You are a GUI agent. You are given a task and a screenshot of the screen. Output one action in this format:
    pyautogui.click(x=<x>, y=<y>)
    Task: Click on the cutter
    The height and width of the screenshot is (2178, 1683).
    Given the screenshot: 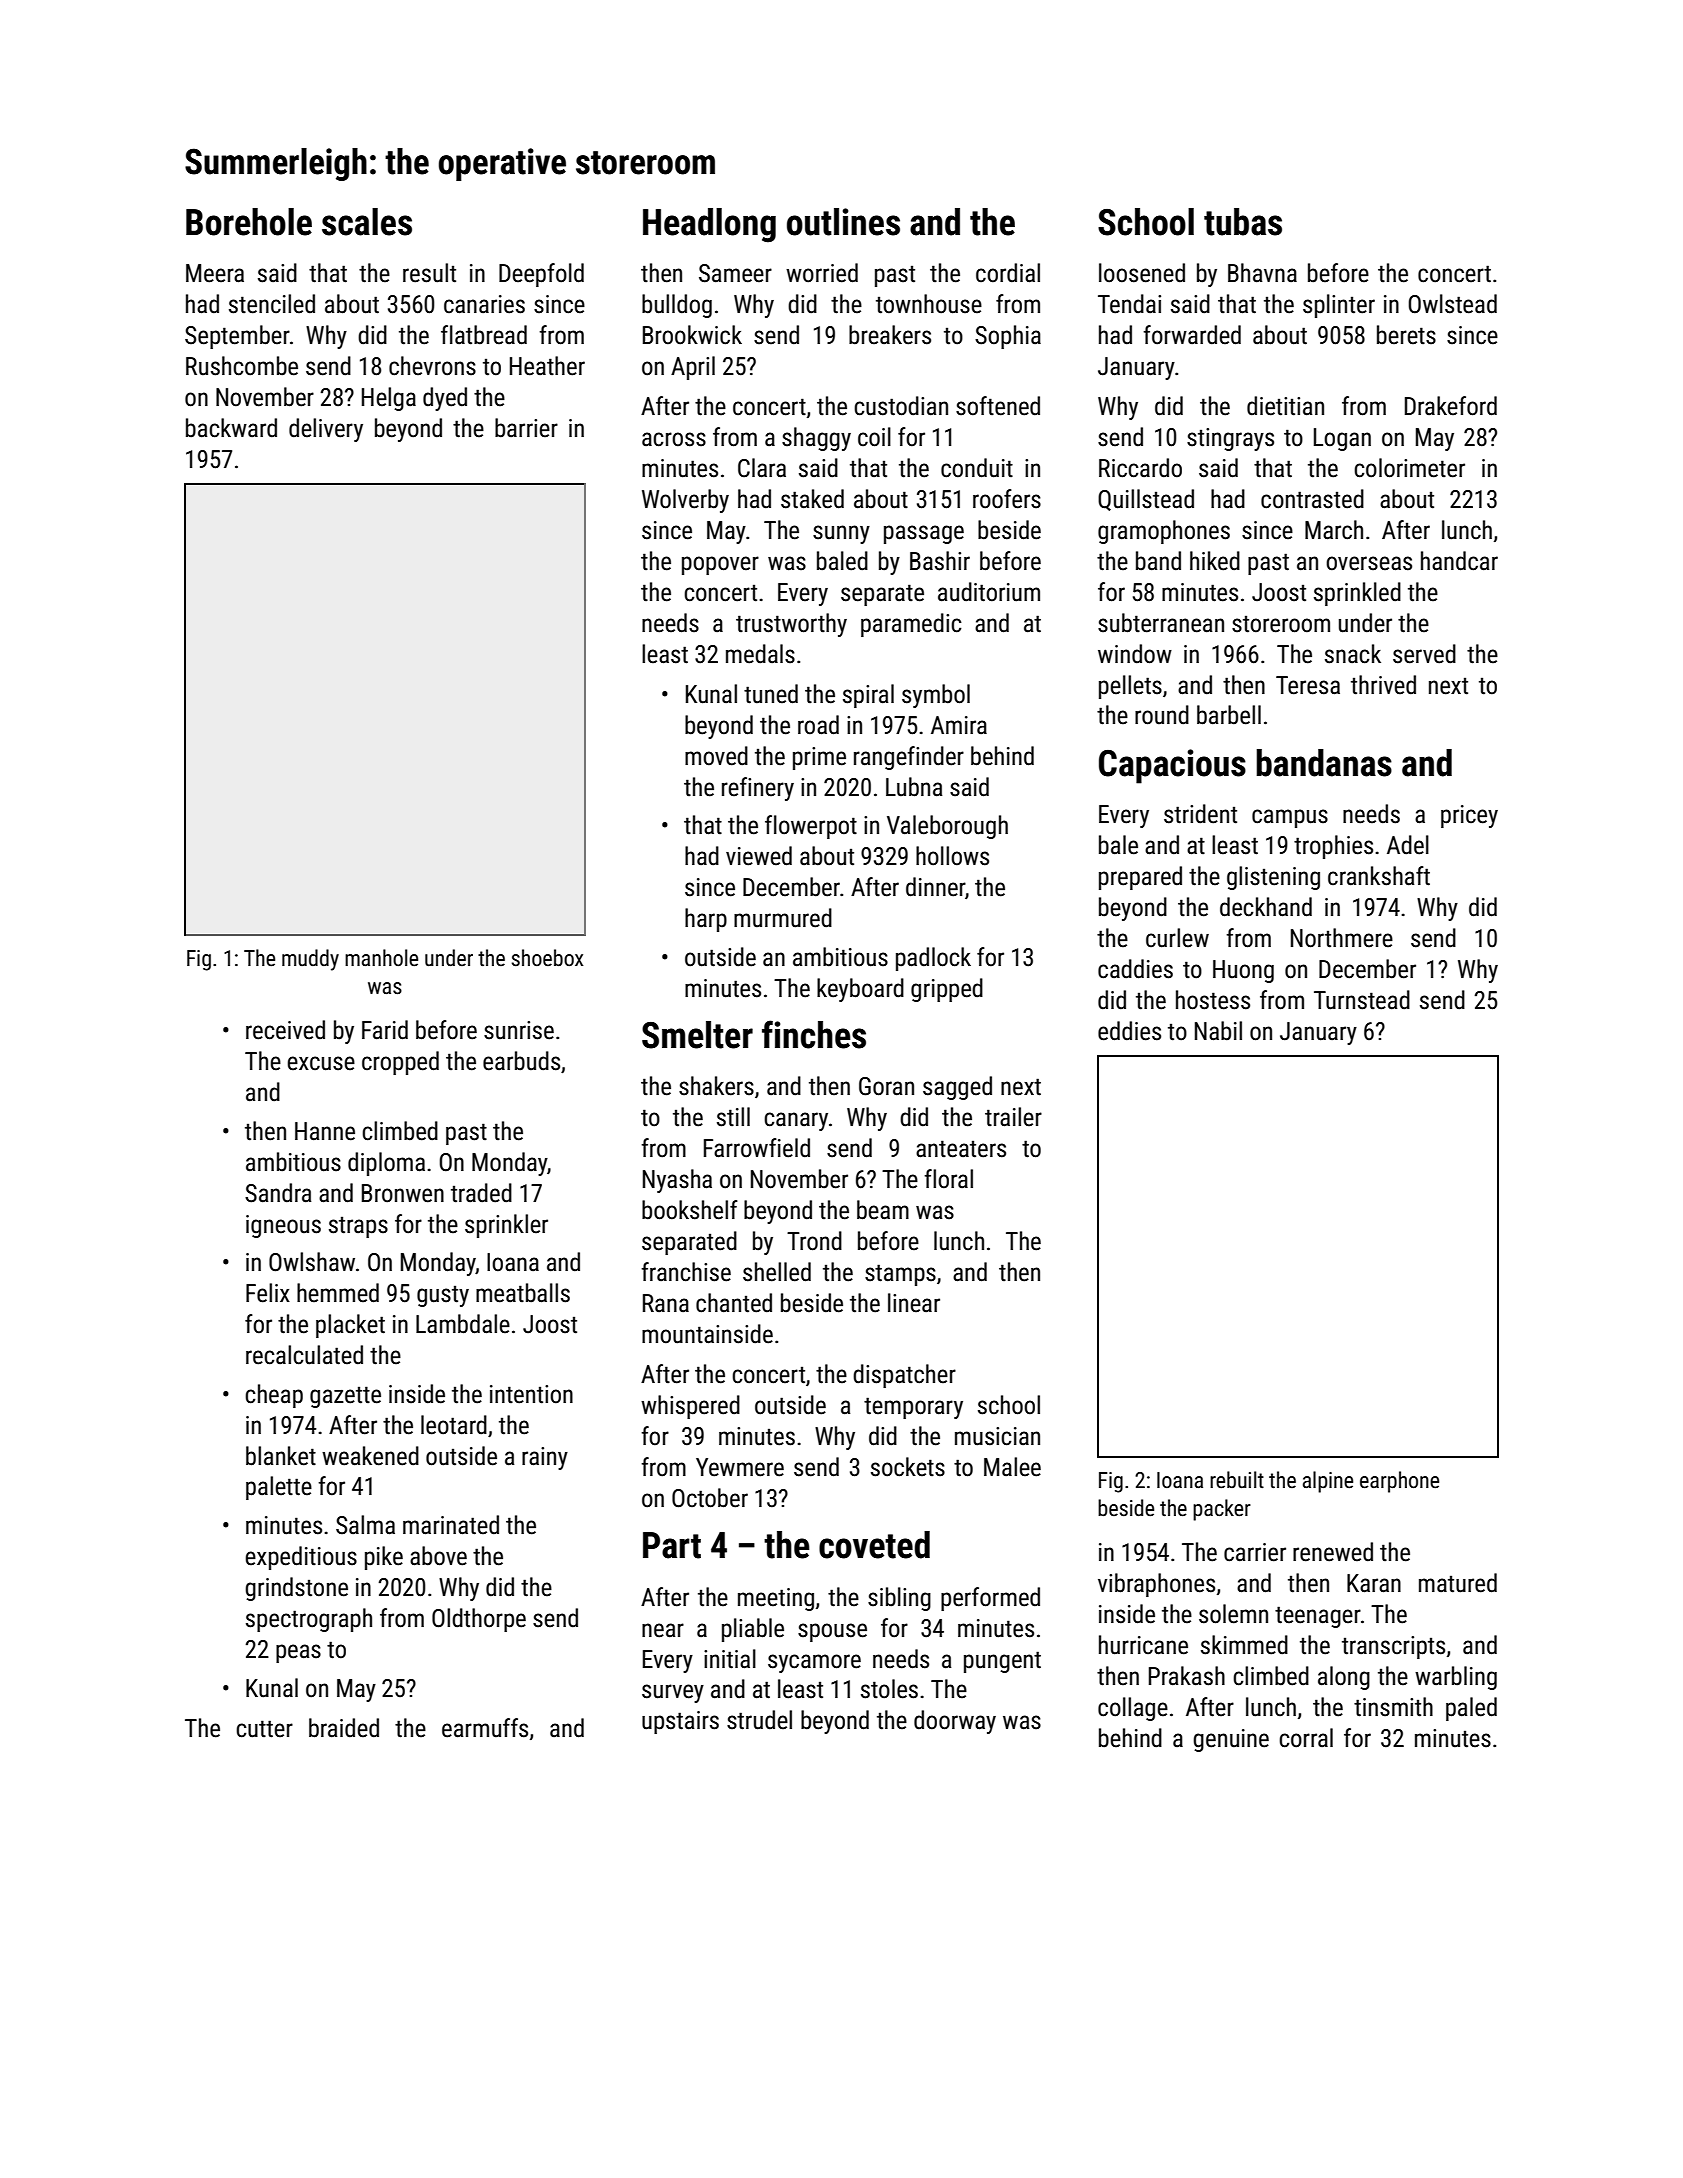 What is the action you would take?
    pyautogui.click(x=264, y=1729)
